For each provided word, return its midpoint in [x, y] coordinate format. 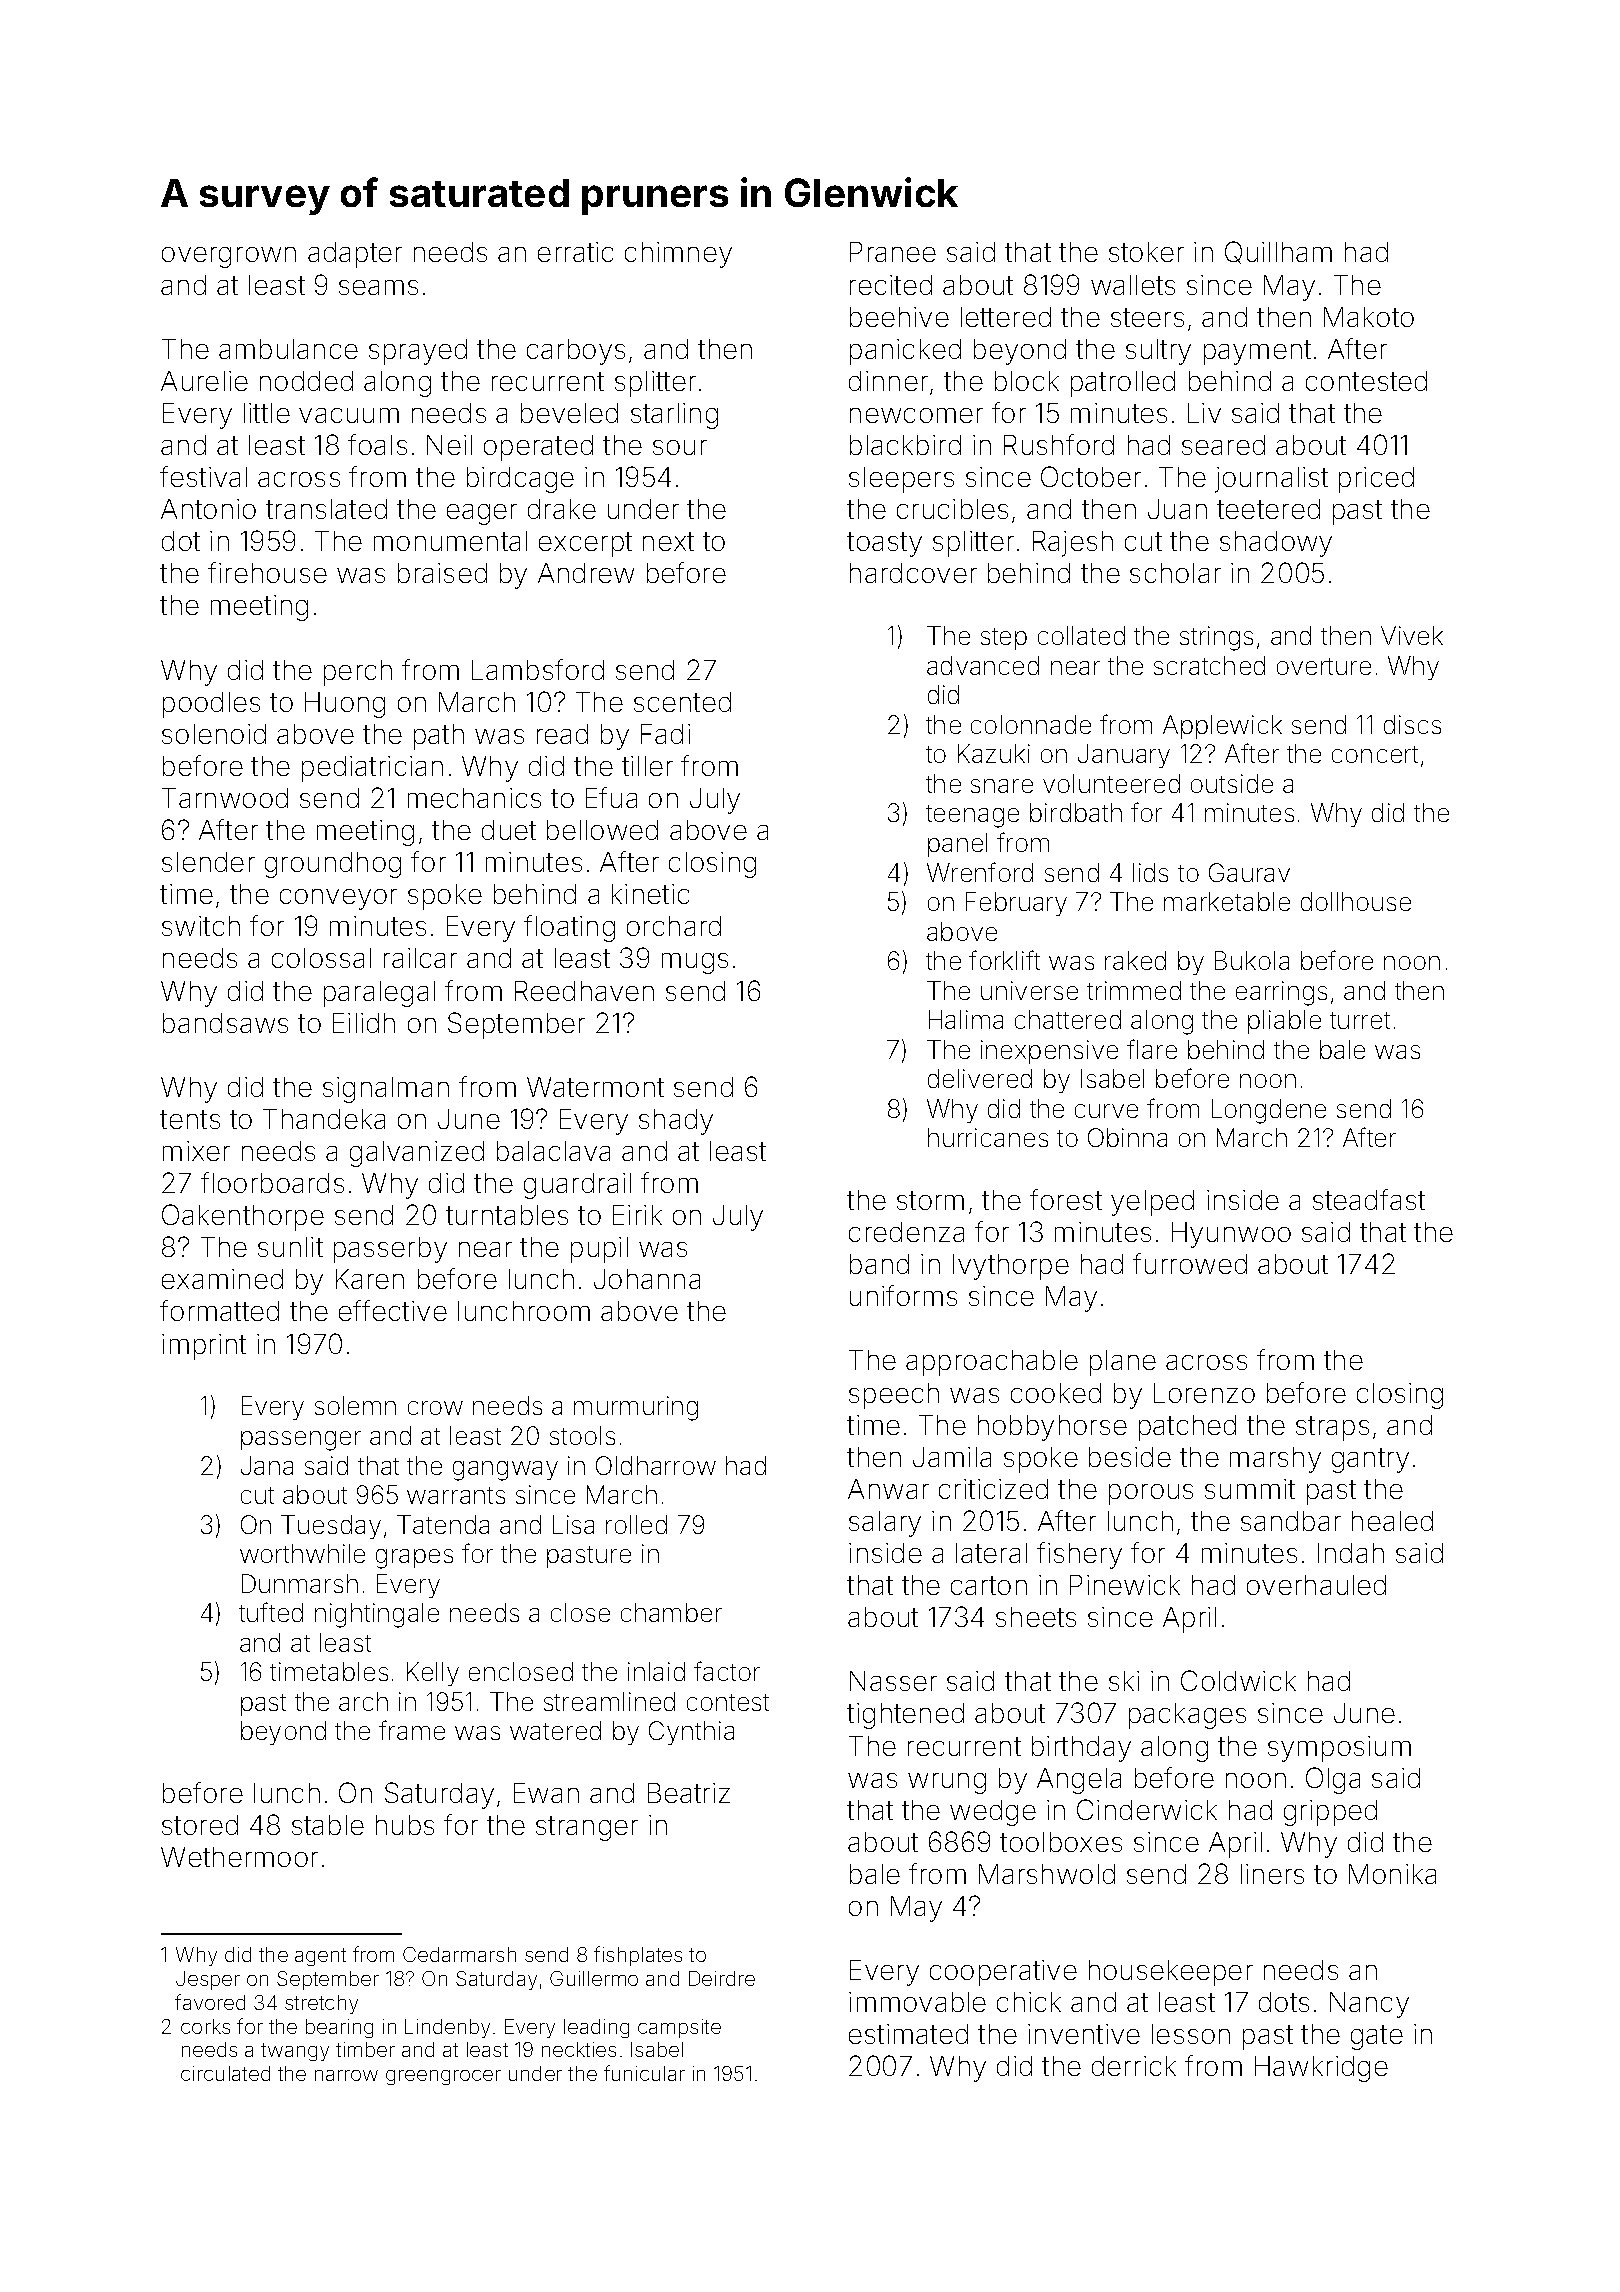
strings [1216, 638]
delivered [980, 1078]
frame [412, 1730]
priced [1376, 480]
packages [1187, 1716]
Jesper [208, 1980]
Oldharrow [656, 1465]
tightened [905, 1716]
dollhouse [1356, 901]
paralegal [379, 994]
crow [435, 1408]
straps [1332, 1428]
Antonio [208, 509]
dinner [888, 381]
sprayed [418, 352]
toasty [884, 544]
